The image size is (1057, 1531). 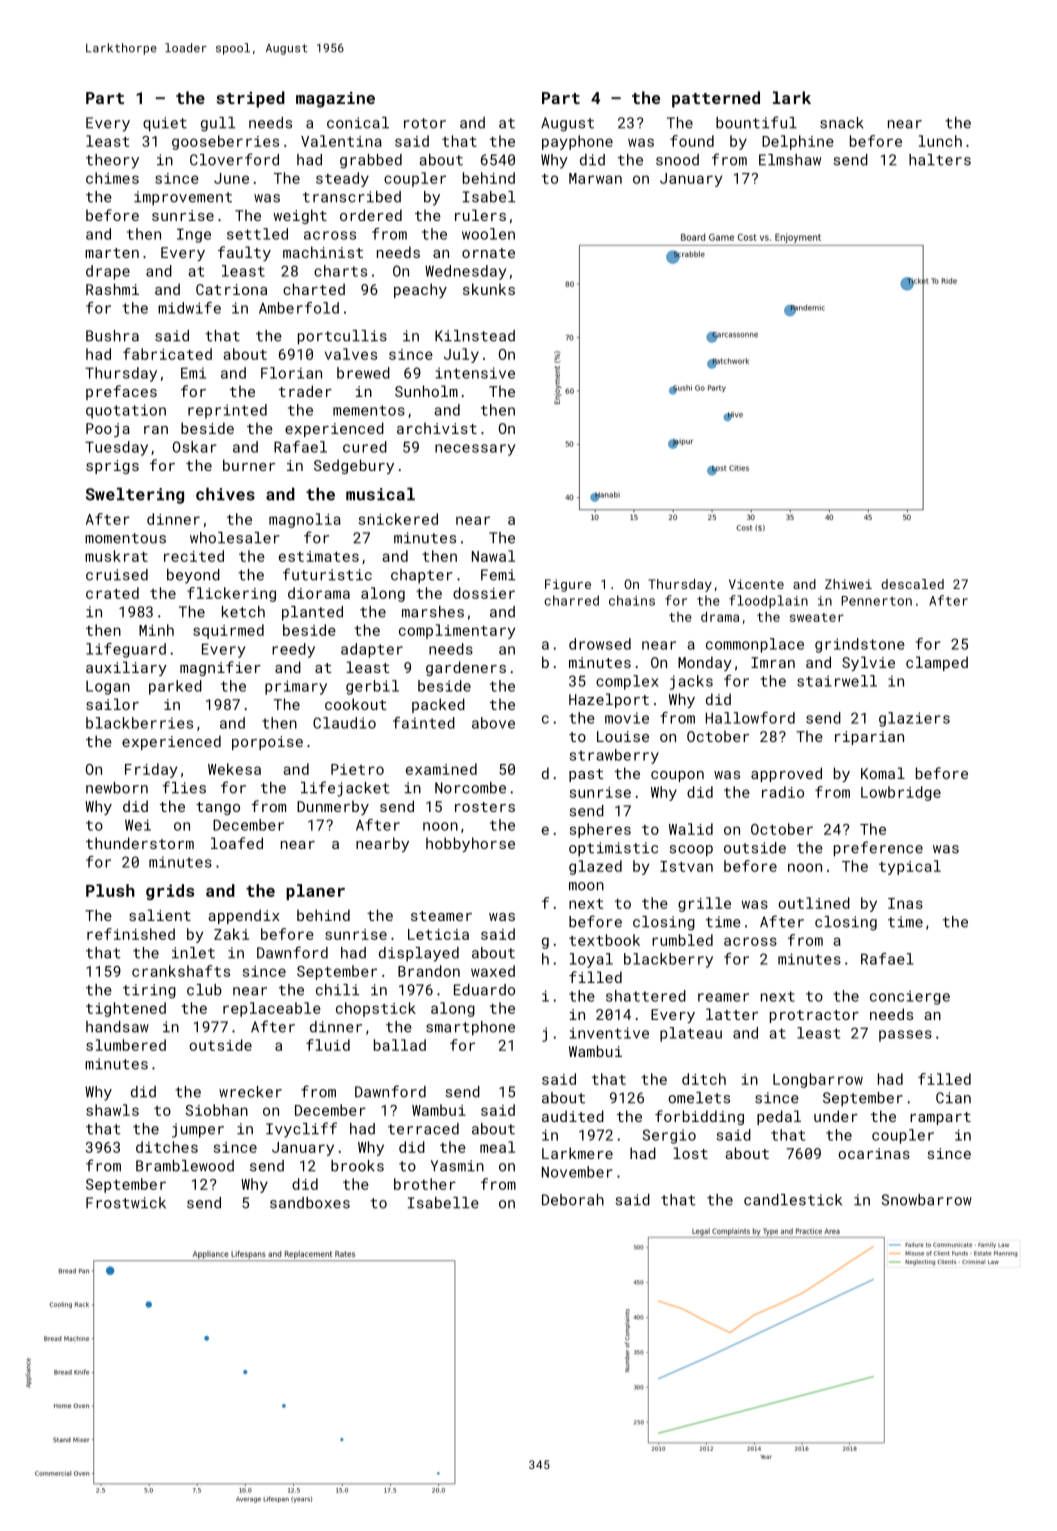 I want to click on lunch, so click(x=940, y=141).
